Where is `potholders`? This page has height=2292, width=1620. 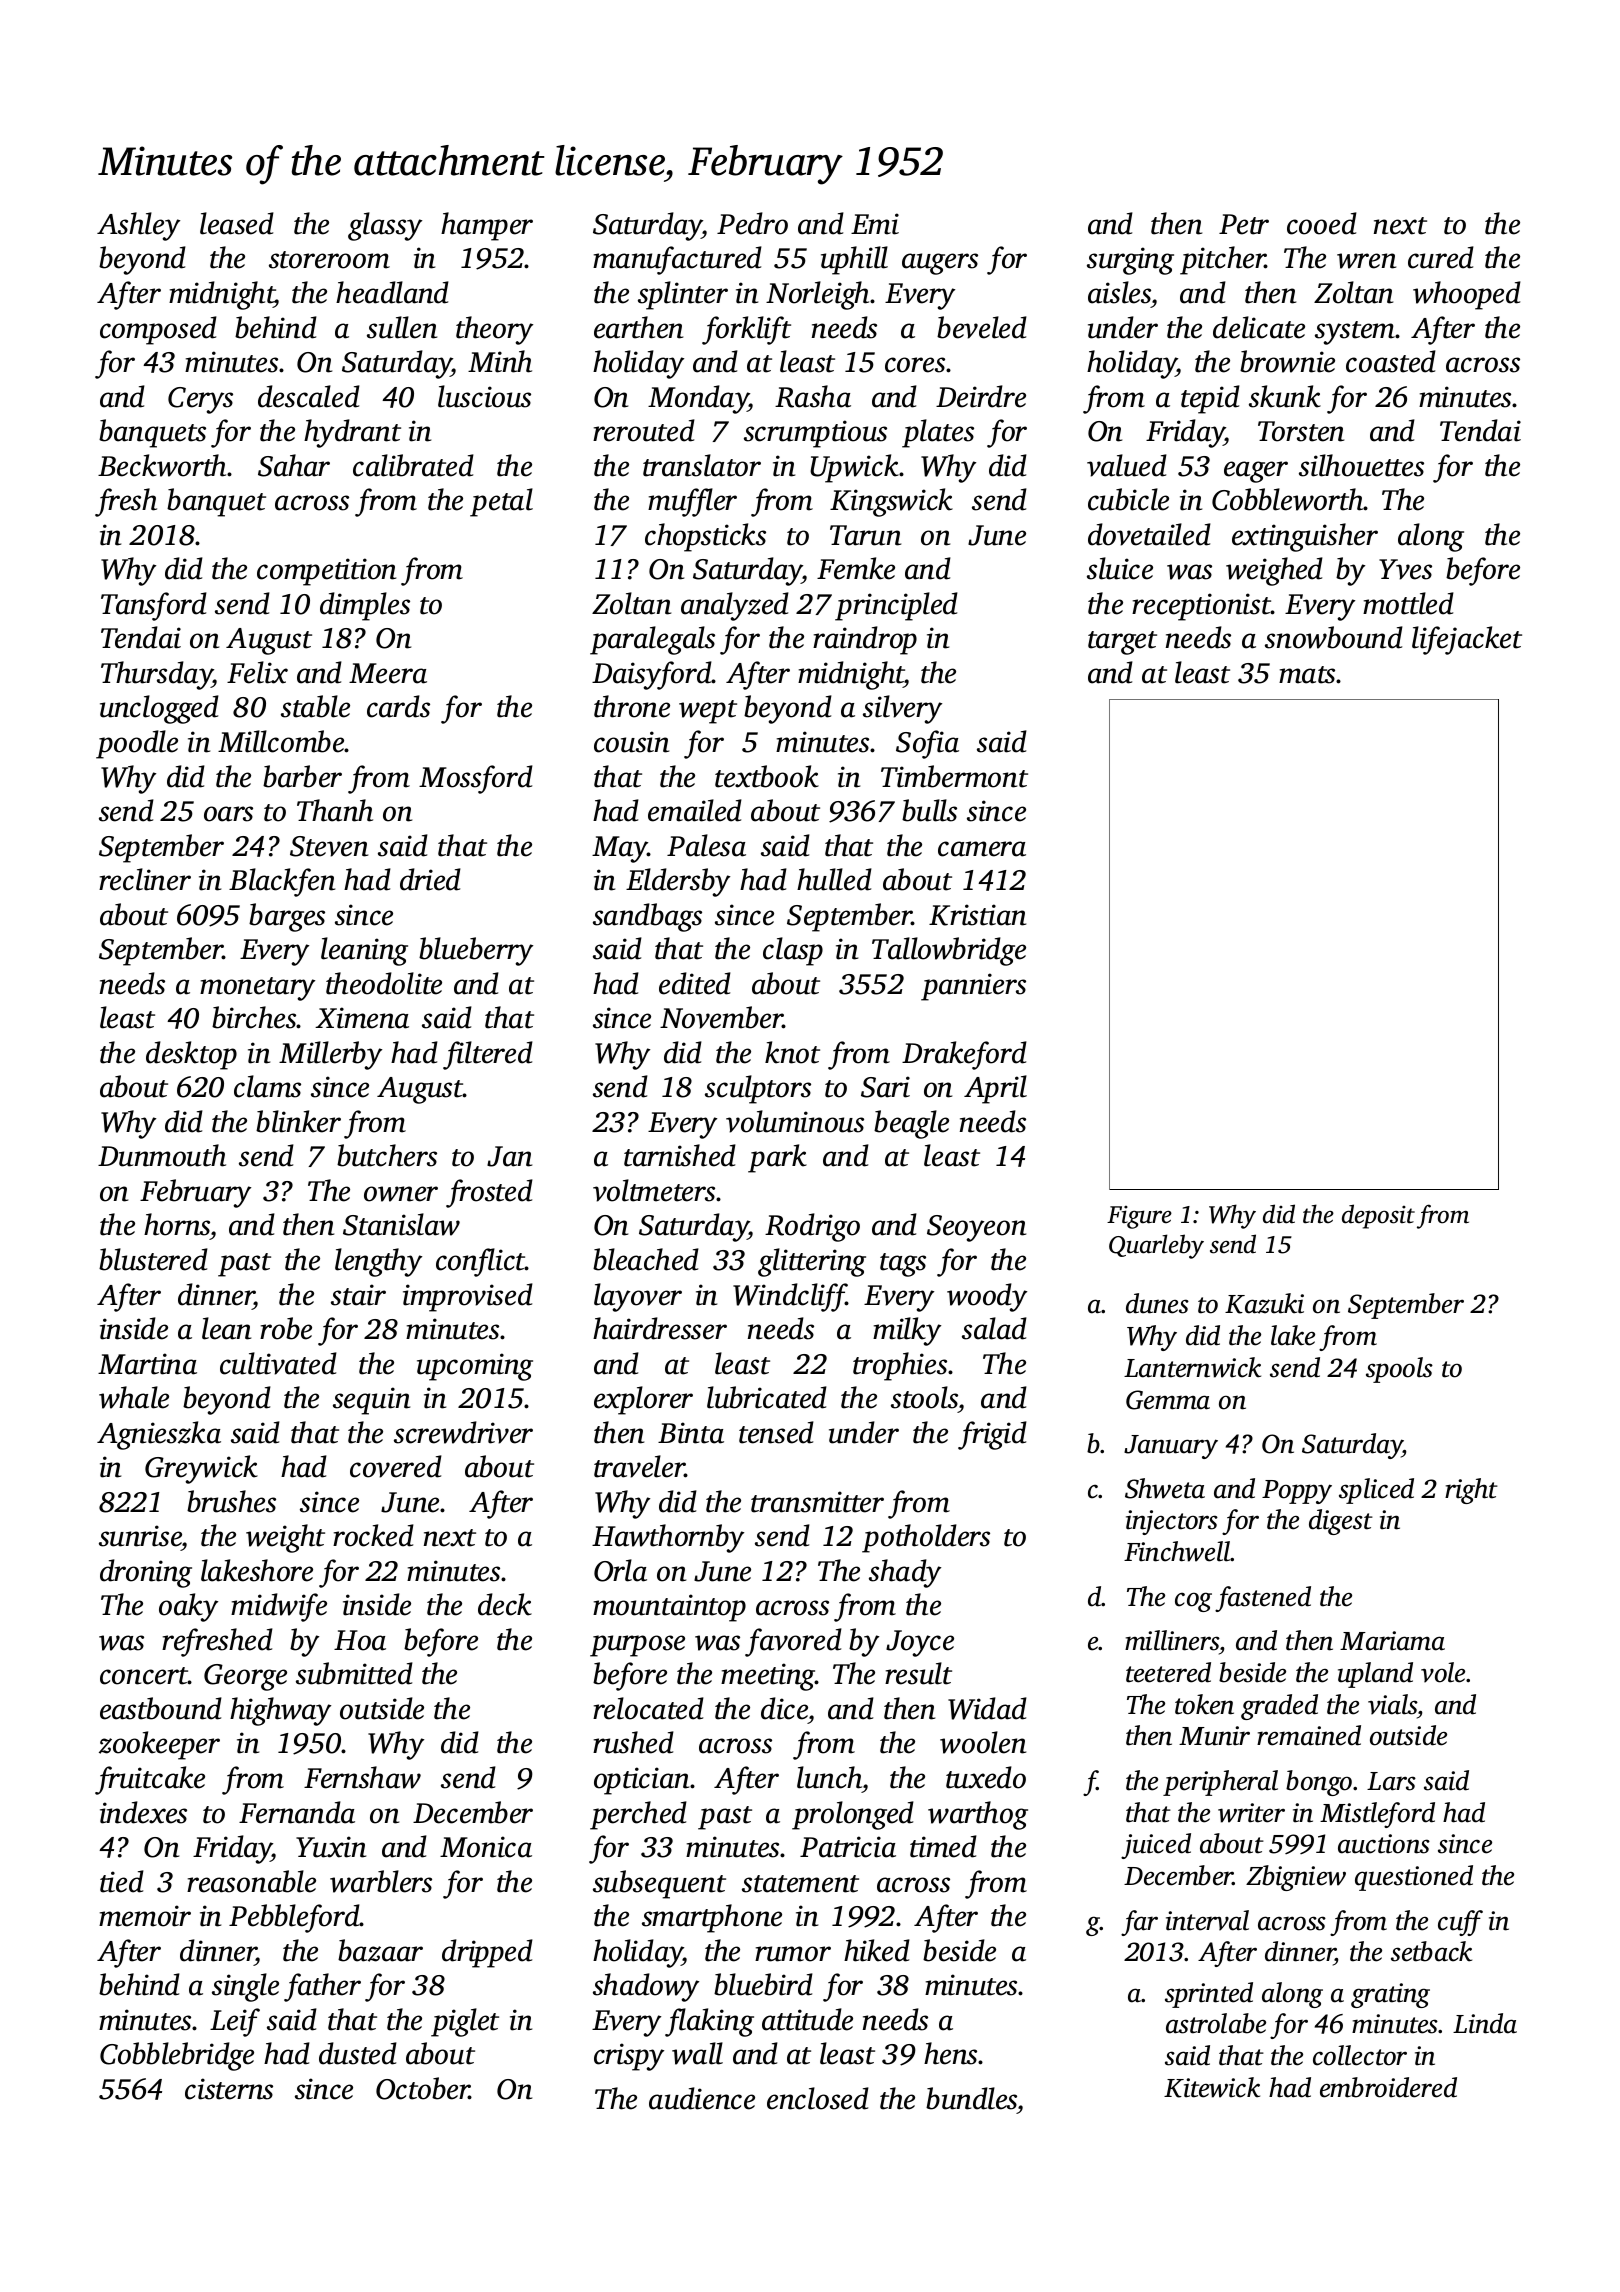
potholders is located at coordinates (926, 1538).
